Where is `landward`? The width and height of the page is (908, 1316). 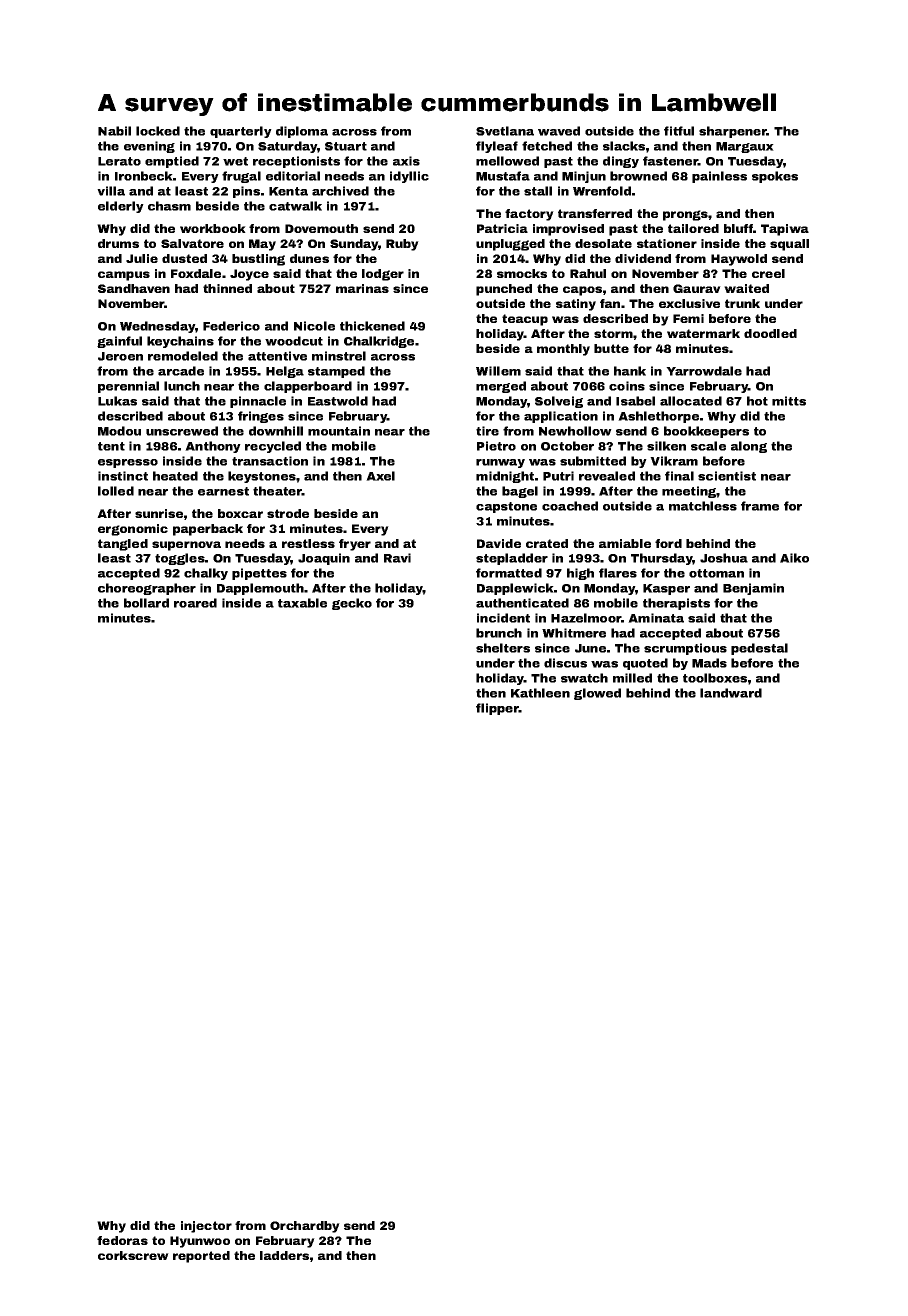 landward is located at coordinates (731, 693).
